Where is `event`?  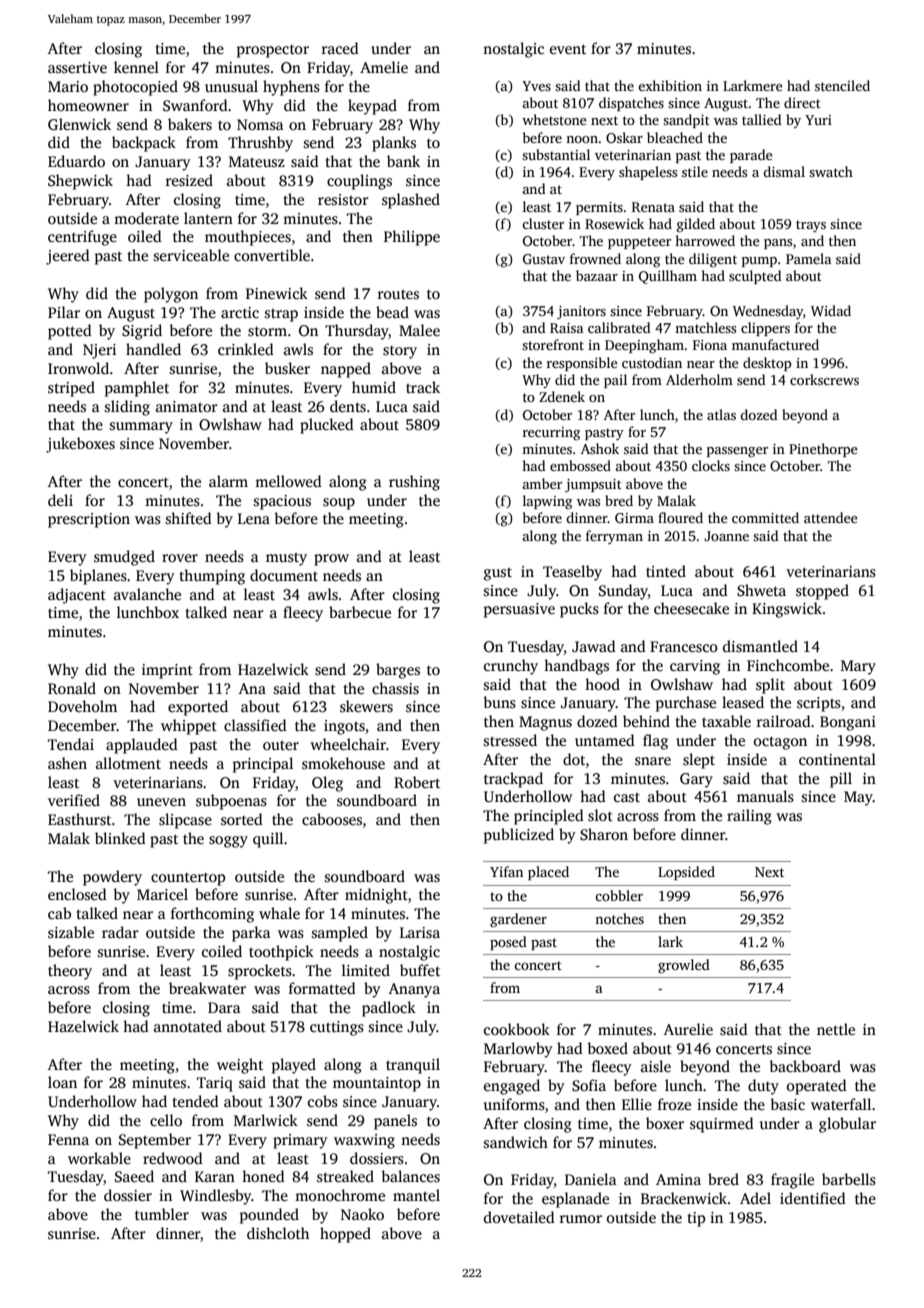 event is located at coordinates (568, 49).
